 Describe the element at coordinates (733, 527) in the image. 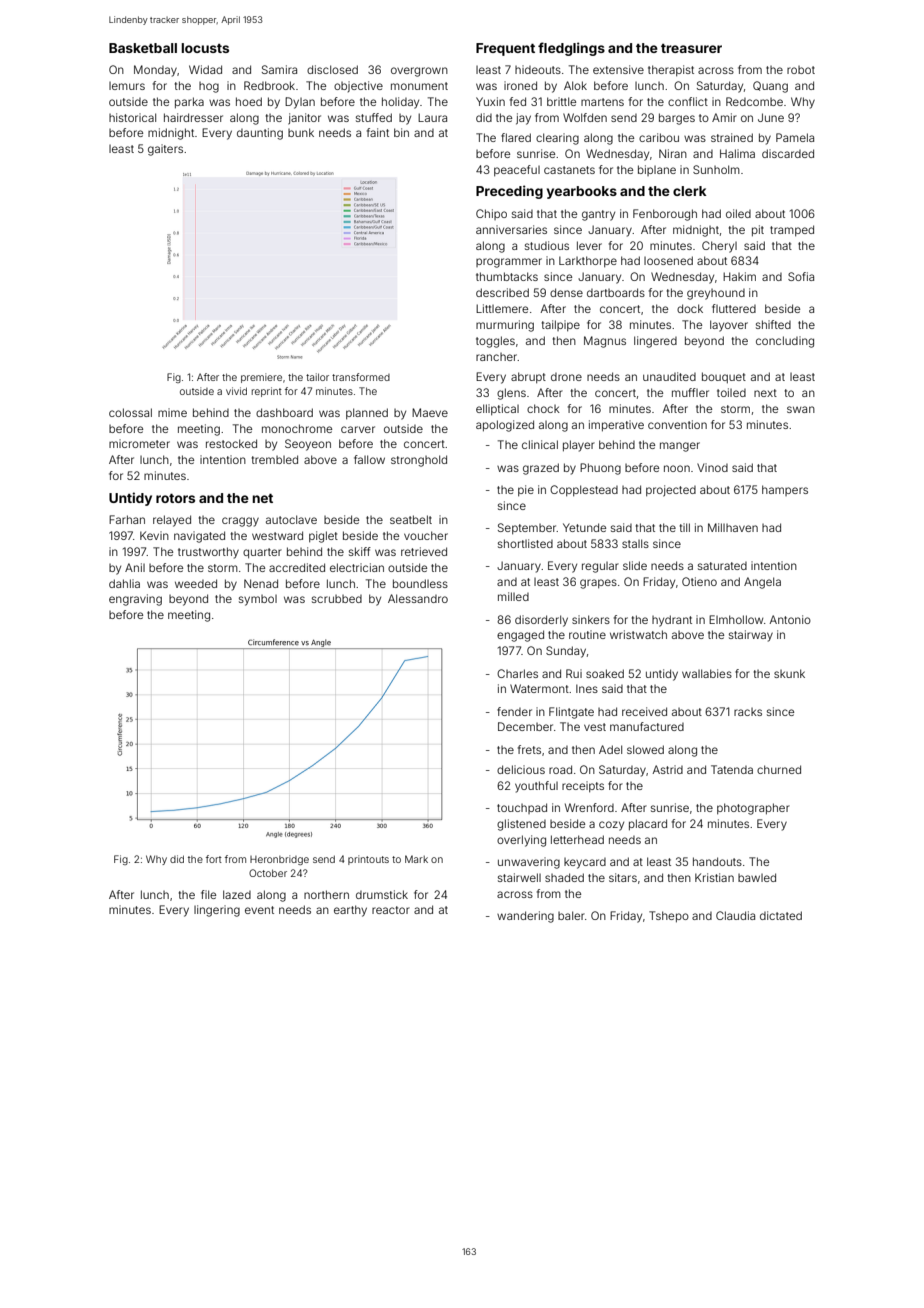

I see `Millhaven` at that location.
